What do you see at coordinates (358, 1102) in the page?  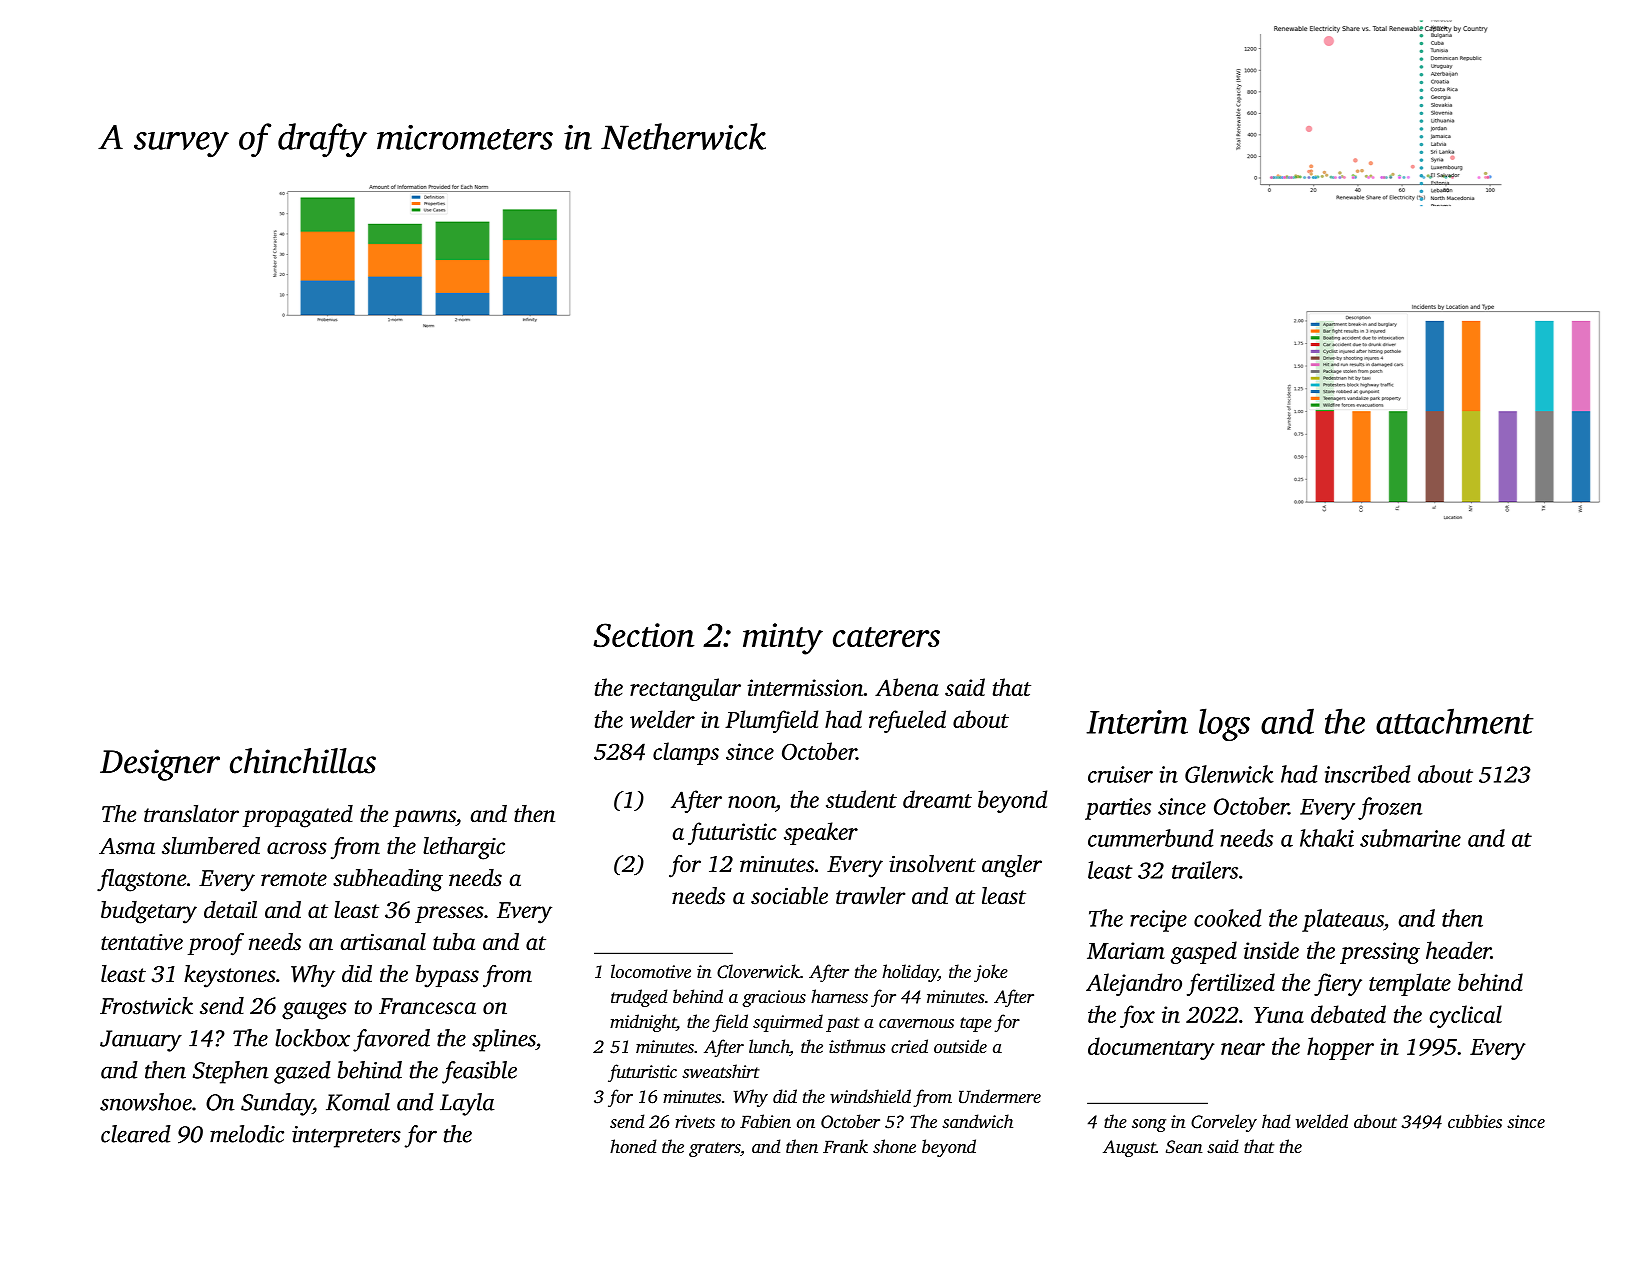 I see `Komal` at bounding box center [358, 1102].
